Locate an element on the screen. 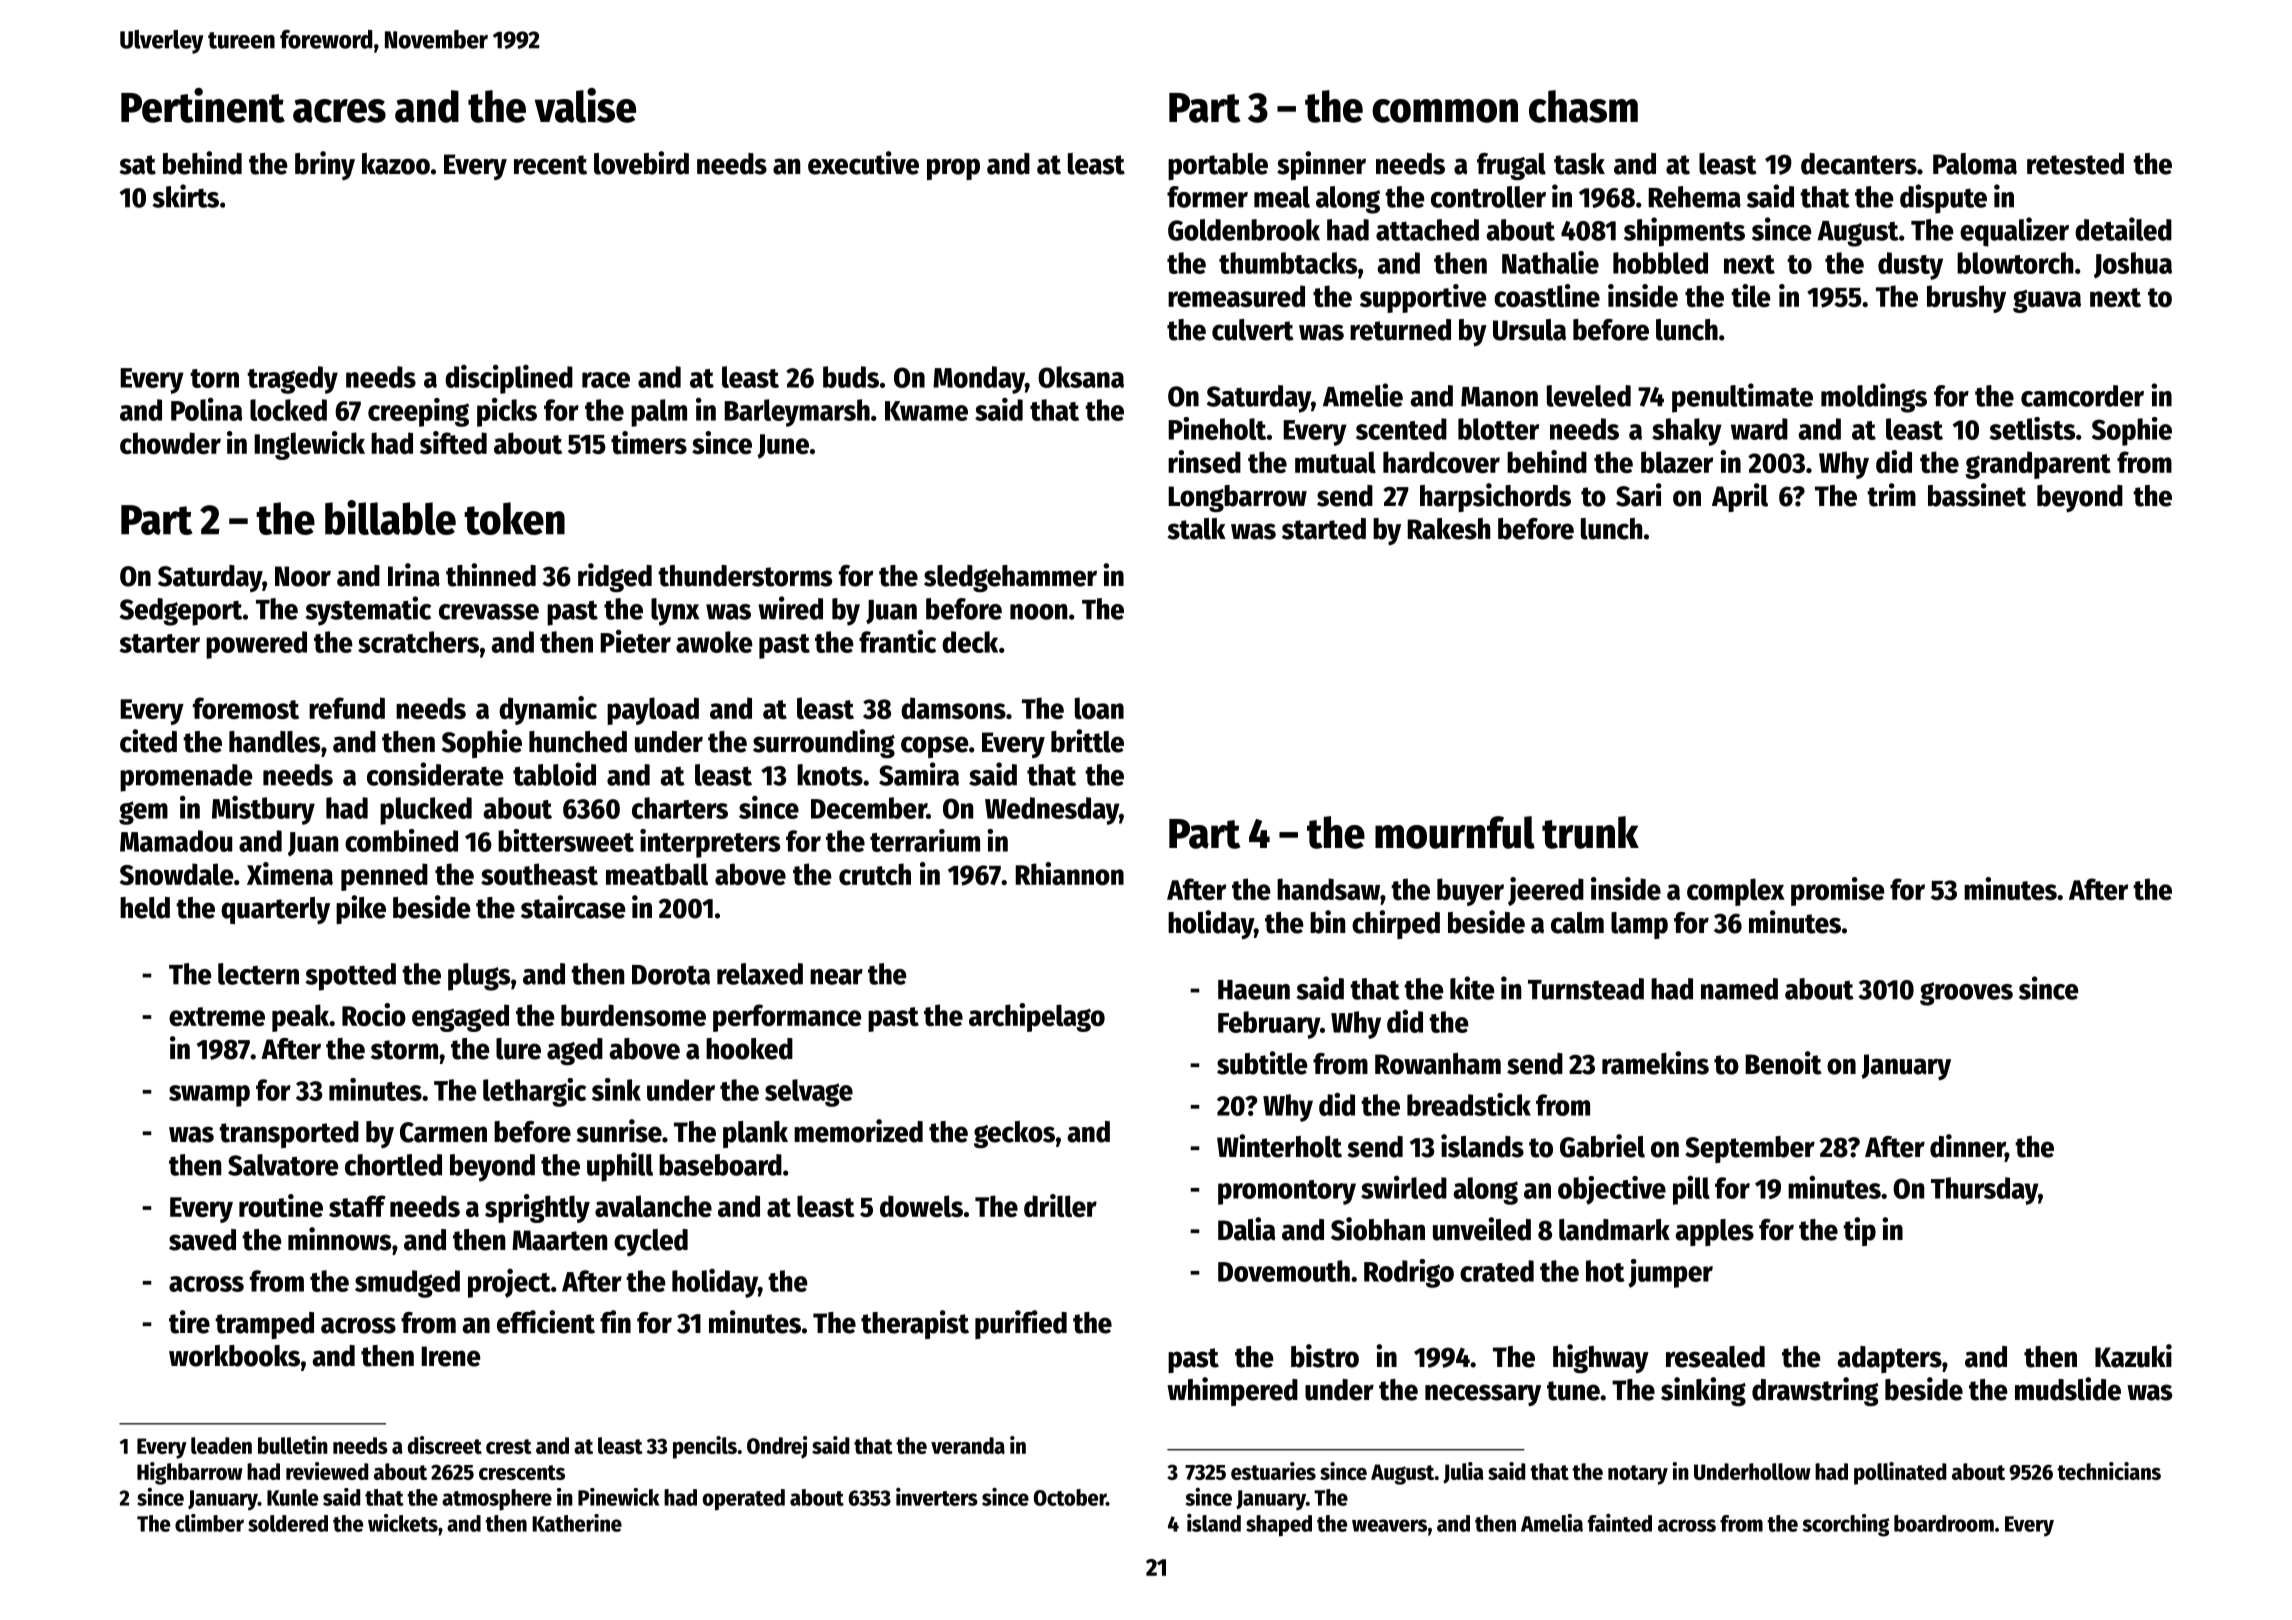  Katherine is located at coordinates (577, 1523).
